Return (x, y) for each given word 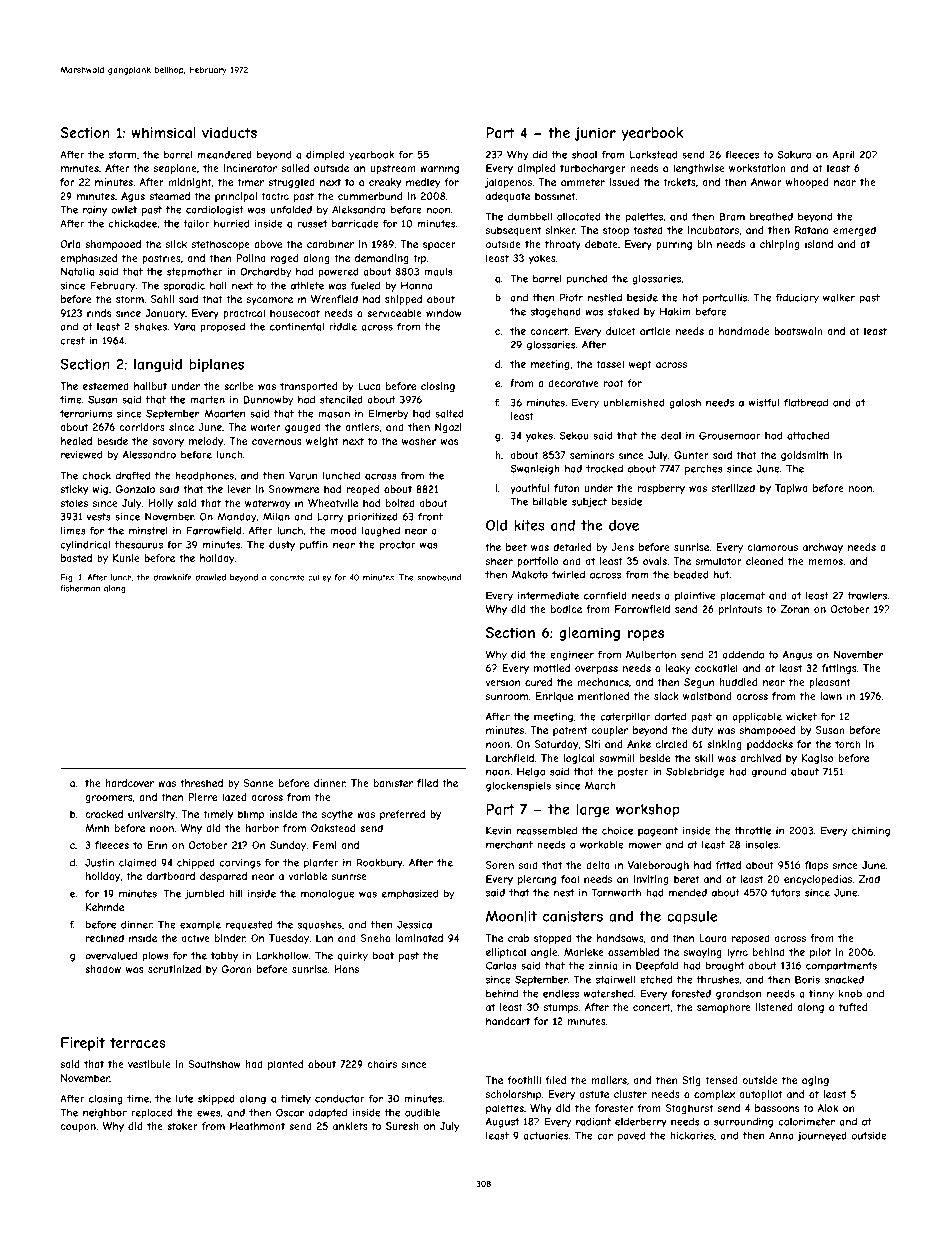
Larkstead (653, 154)
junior (595, 134)
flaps (816, 866)
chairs (382, 1064)
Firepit (83, 1044)
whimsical (163, 132)
